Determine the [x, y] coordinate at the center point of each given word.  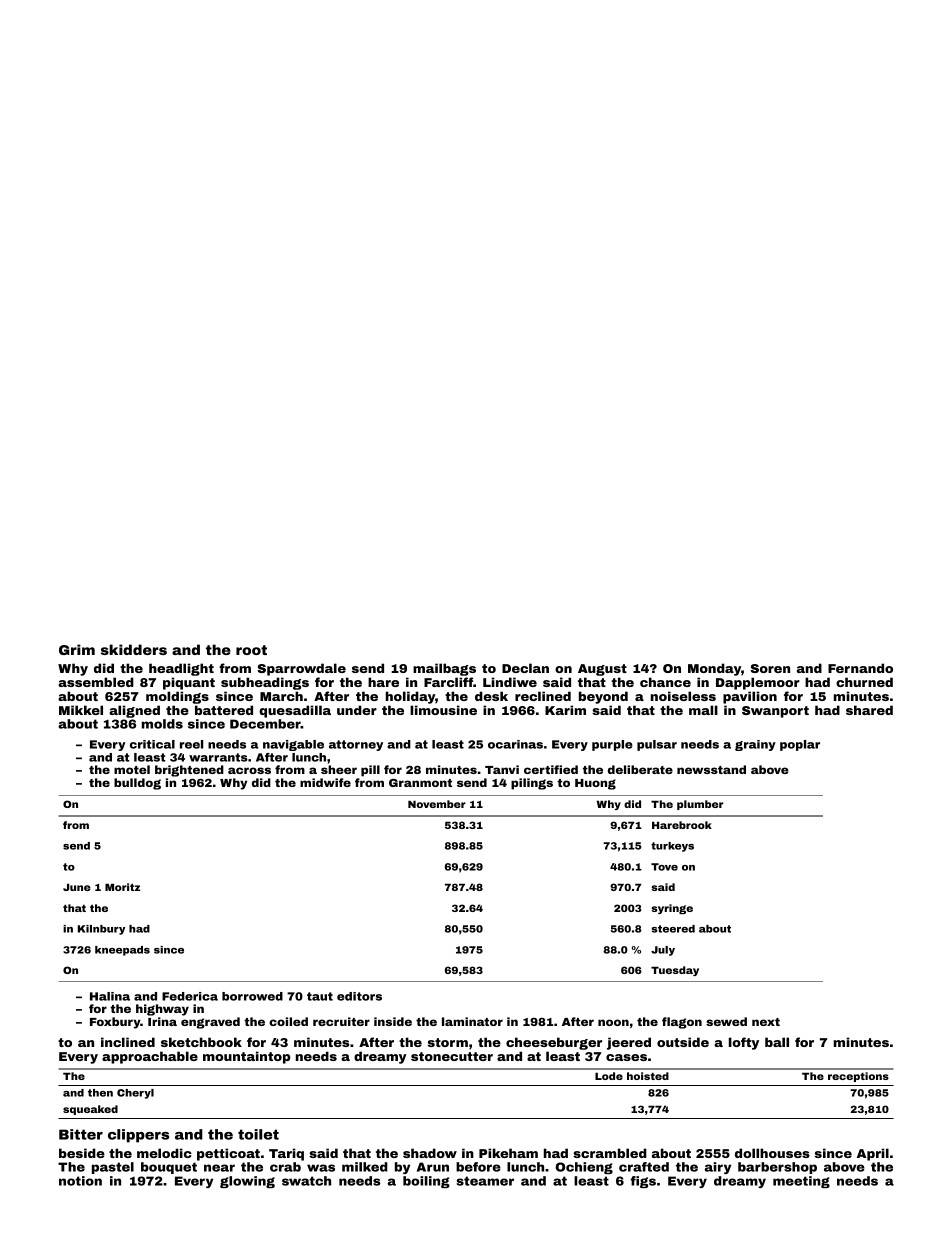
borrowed [252, 996]
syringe [672, 909]
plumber [700, 805]
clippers [138, 1136]
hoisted [648, 1076]
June [77, 887]
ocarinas [515, 744]
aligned [134, 711]
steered [673, 929]
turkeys [672, 847]
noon [613, 1022]
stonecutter [452, 1056]
